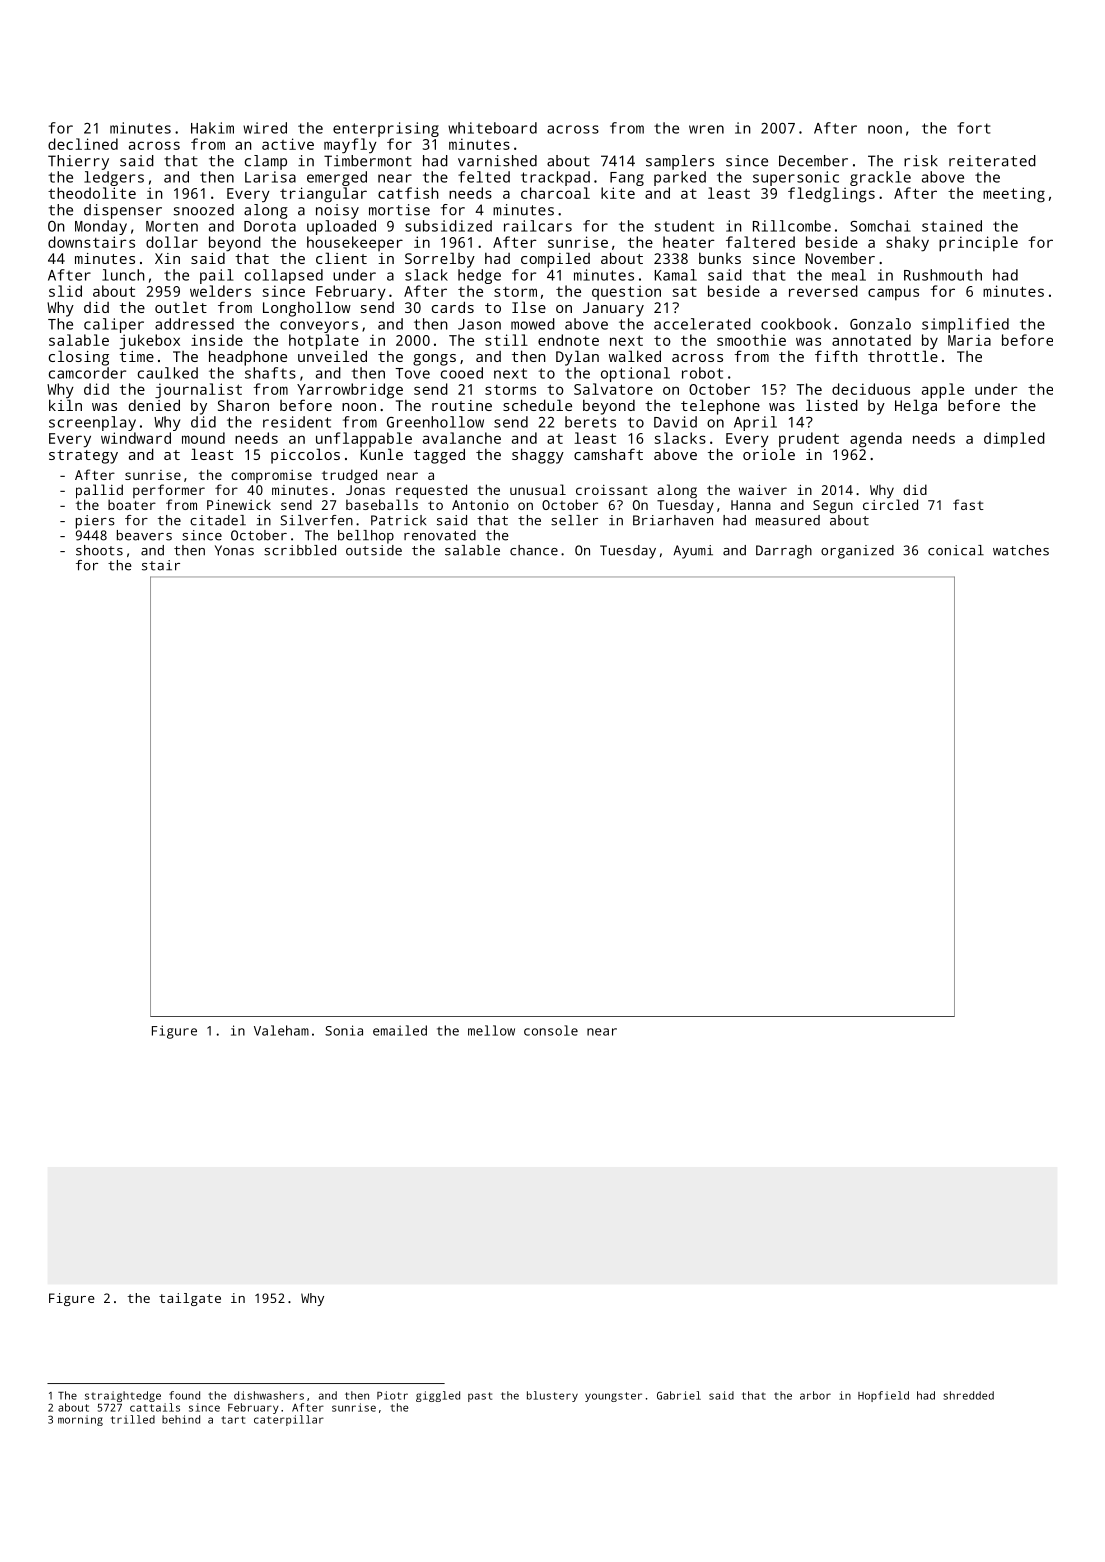 The image size is (1105, 1562). I want to click on fort, so click(973, 128).
